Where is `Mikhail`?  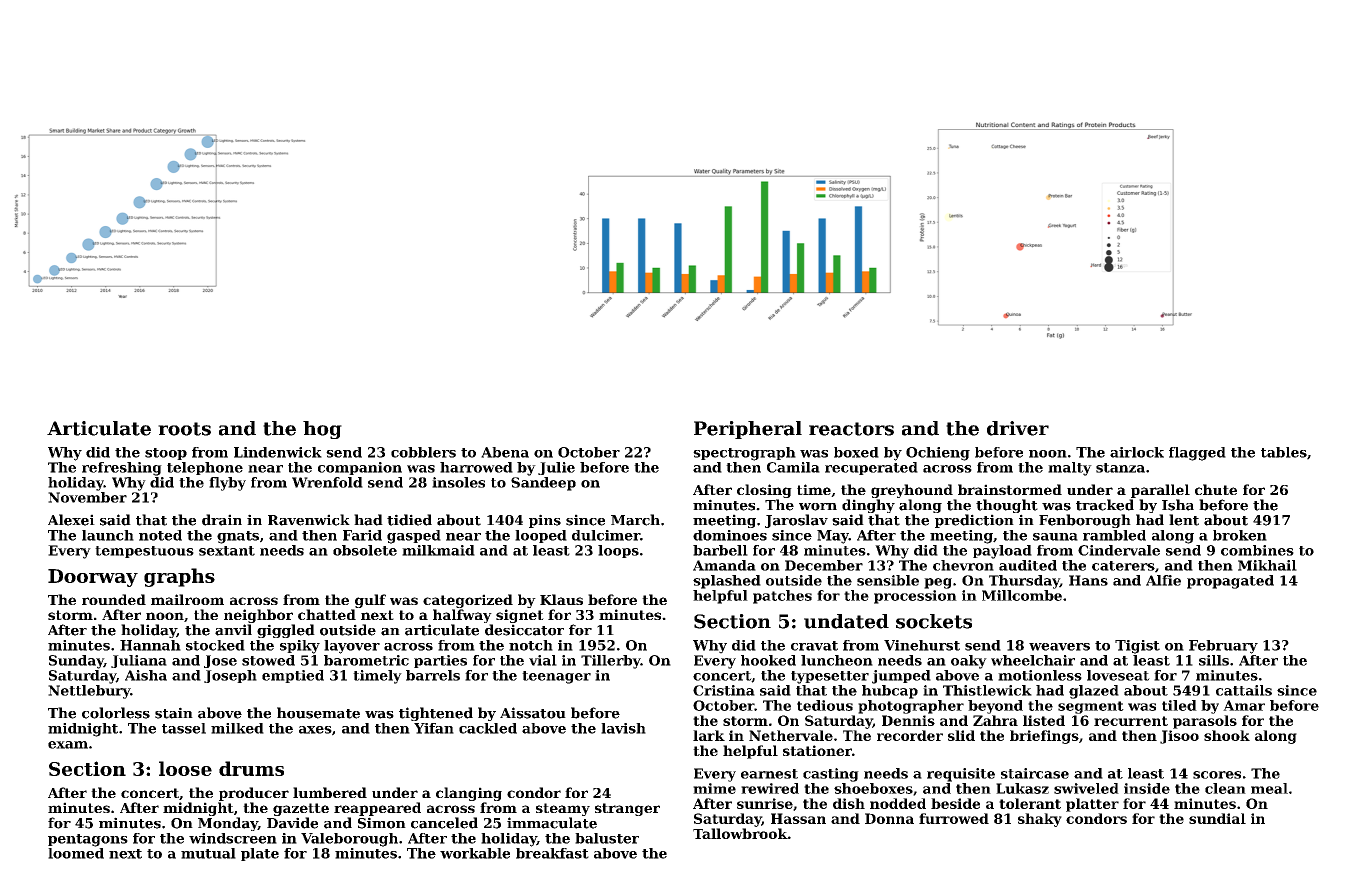 Mikhail is located at coordinates (1267, 565).
